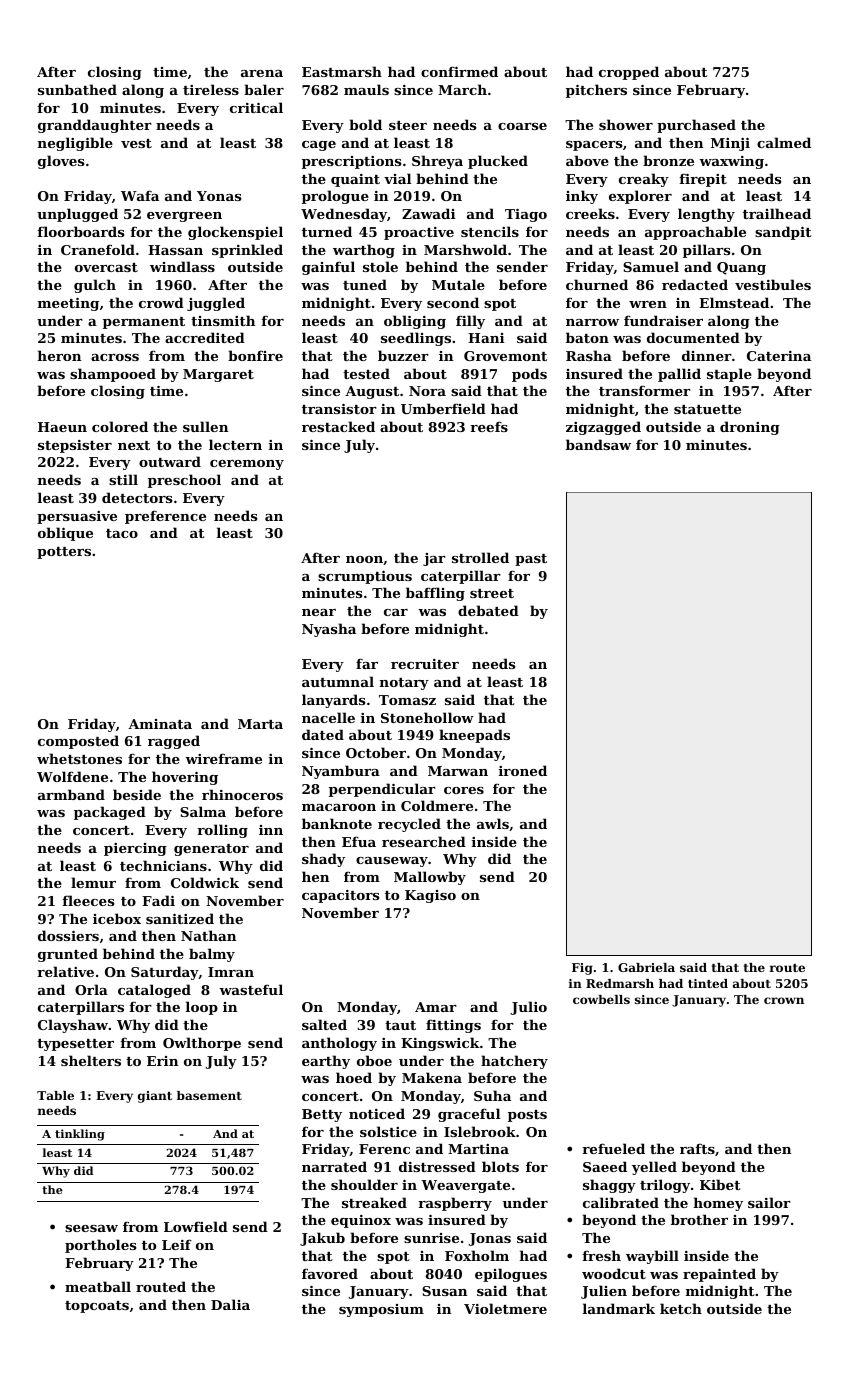 This screenshot has width=849, height=1400. I want to click on awls, so click(493, 823).
